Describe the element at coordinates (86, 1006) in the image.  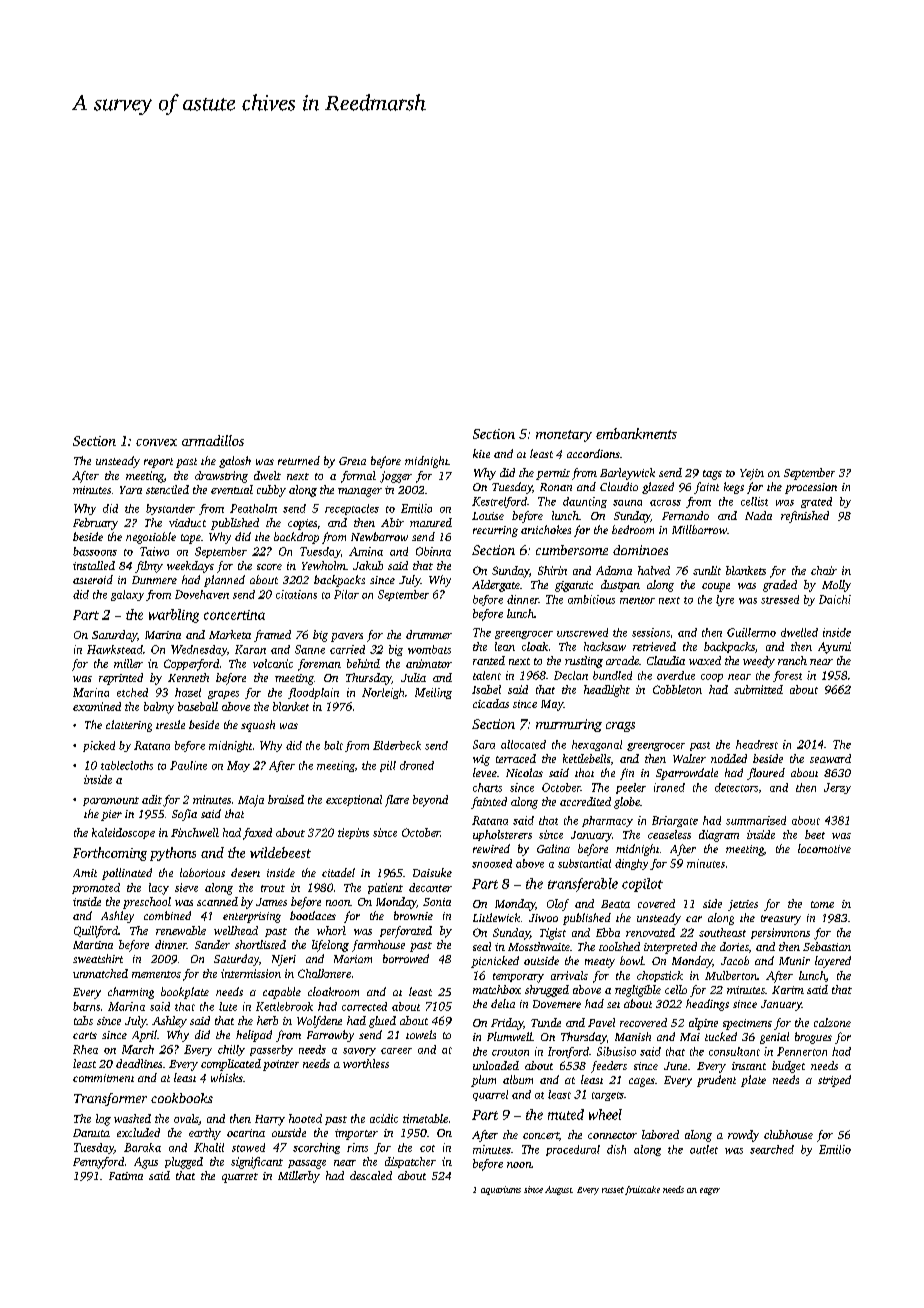
I see `barns` at that location.
